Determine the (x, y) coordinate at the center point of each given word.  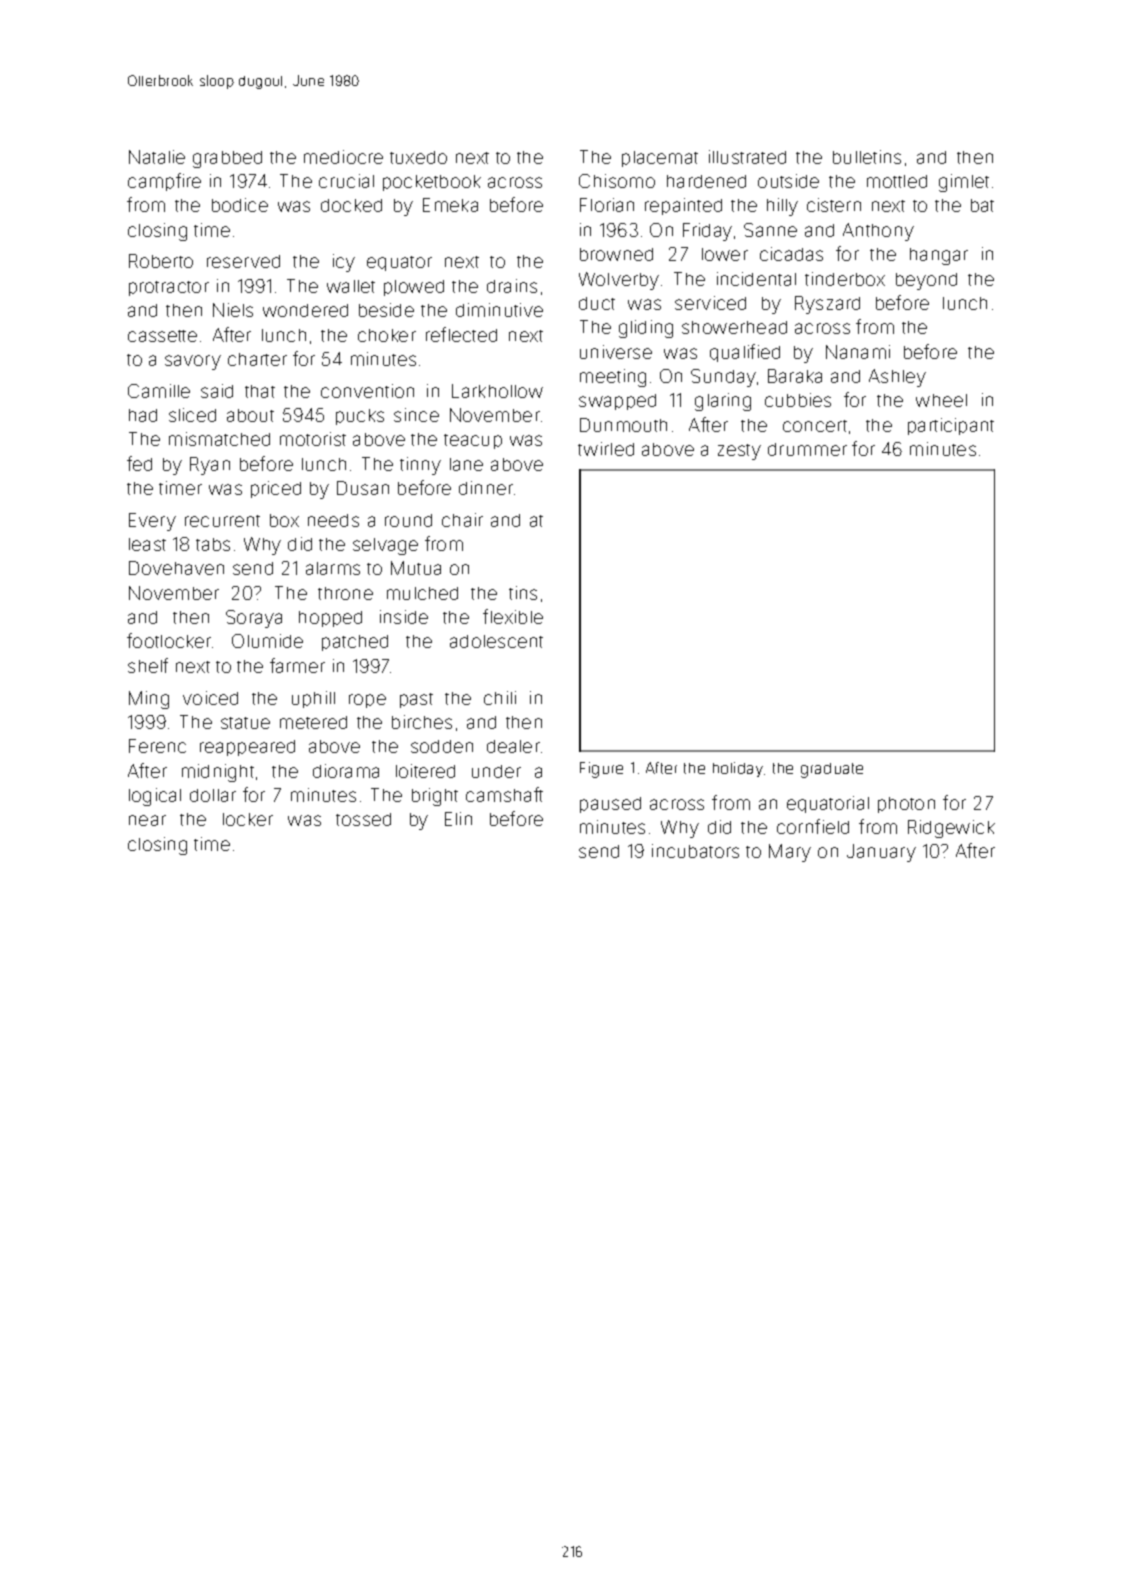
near (147, 820)
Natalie (157, 157)
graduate (832, 770)
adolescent (496, 641)
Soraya (254, 619)
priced (276, 489)
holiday (738, 769)
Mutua (416, 568)
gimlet (964, 183)
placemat (660, 159)
